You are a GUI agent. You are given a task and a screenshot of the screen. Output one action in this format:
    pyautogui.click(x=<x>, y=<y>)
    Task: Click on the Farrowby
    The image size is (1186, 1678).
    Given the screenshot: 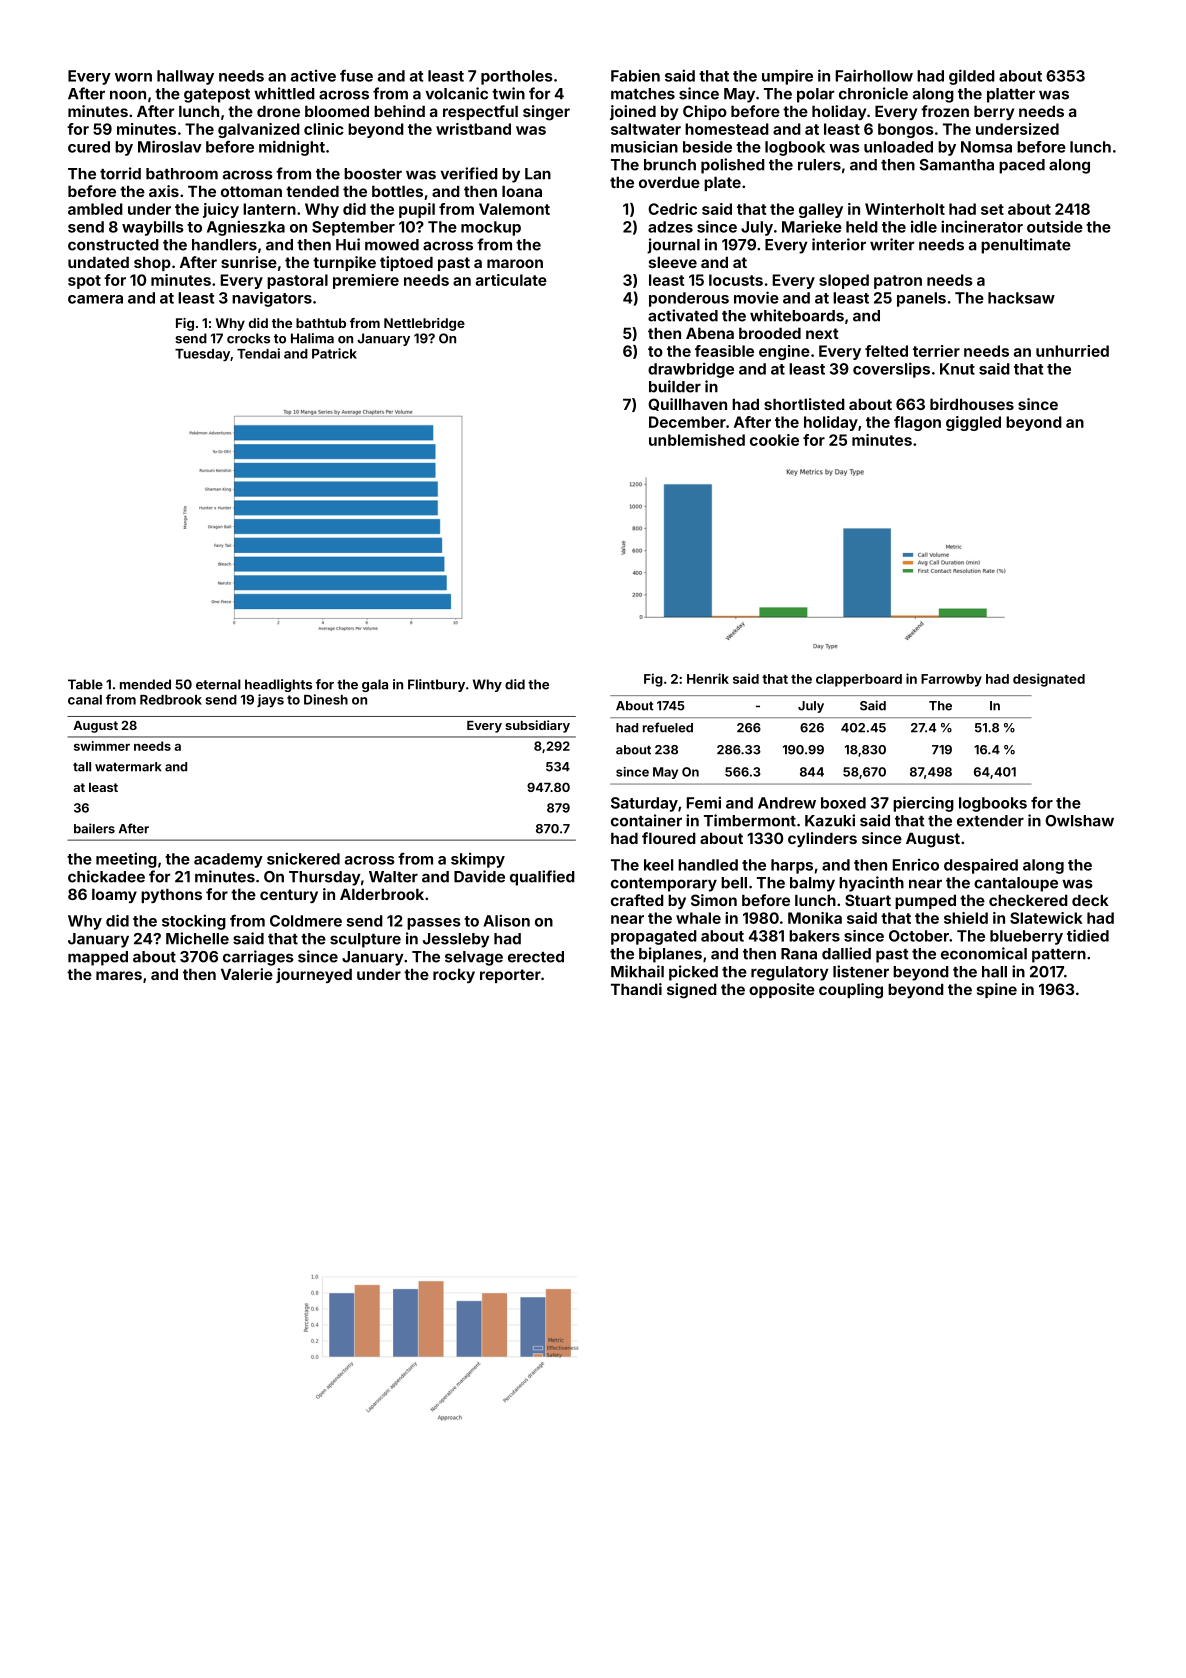 What is the action you would take?
    pyautogui.click(x=951, y=680)
